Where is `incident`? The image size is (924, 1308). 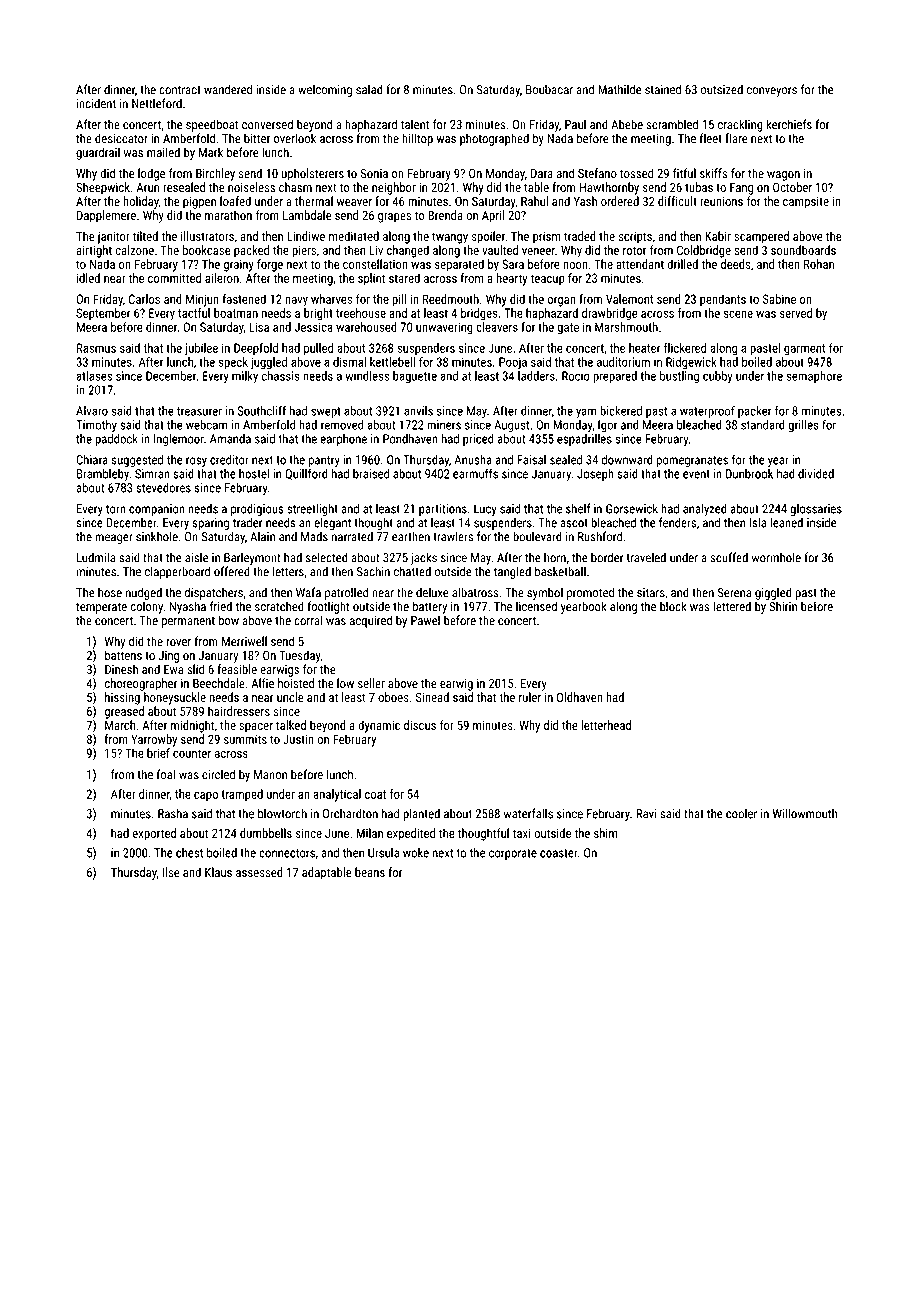
incident is located at coordinates (96, 103).
